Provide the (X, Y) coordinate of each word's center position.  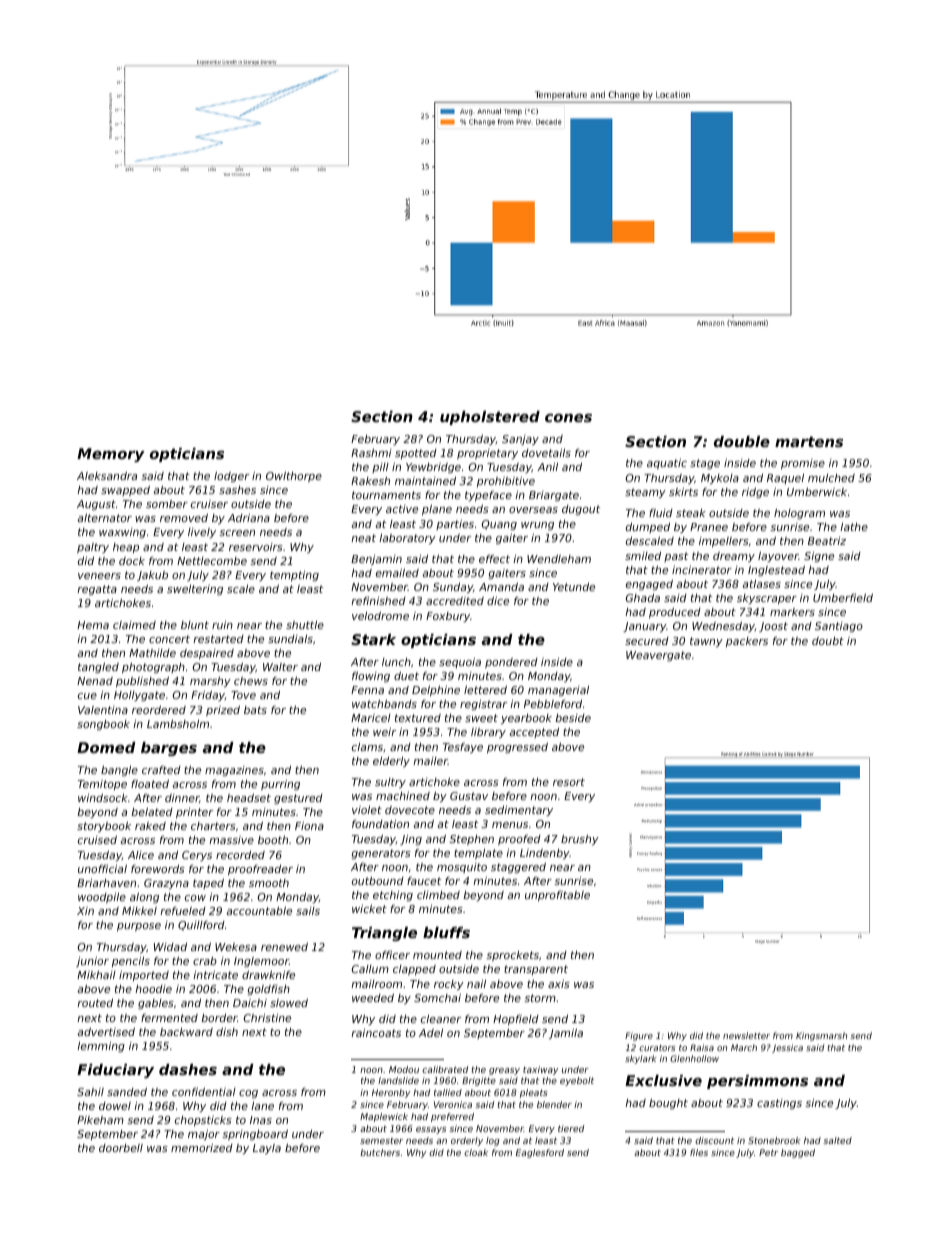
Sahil (90, 1092)
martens (809, 441)
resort (569, 782)
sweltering (195, 590)
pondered (511, 663)
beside (573, 718)
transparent (536, 970)
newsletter (746, 1035)
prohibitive (506, 481)
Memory (111, 455)
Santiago (839, 627)
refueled (183, 910)
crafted (161, 770)
